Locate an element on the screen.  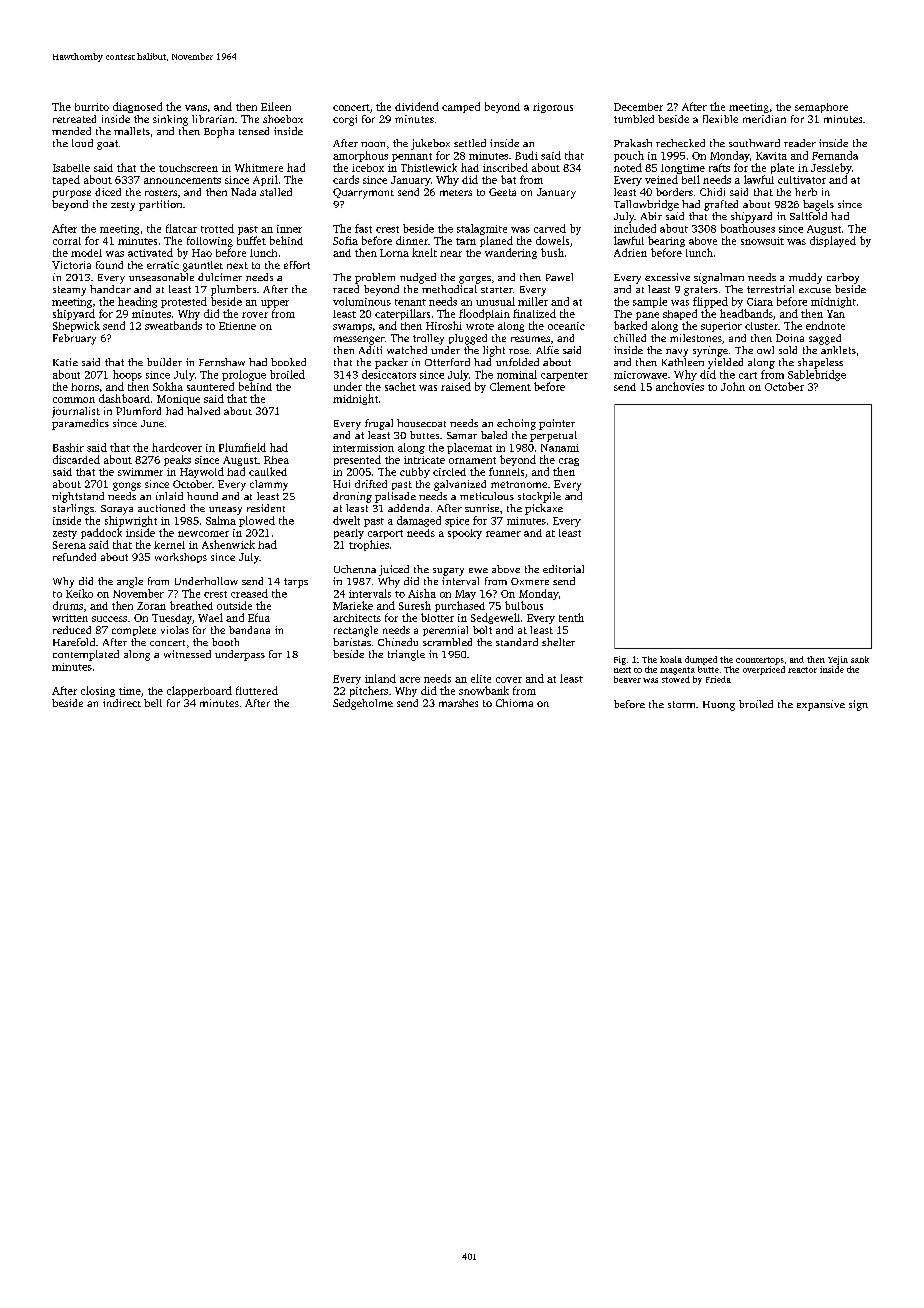
semaphore is located at coordinates (821, 108).
